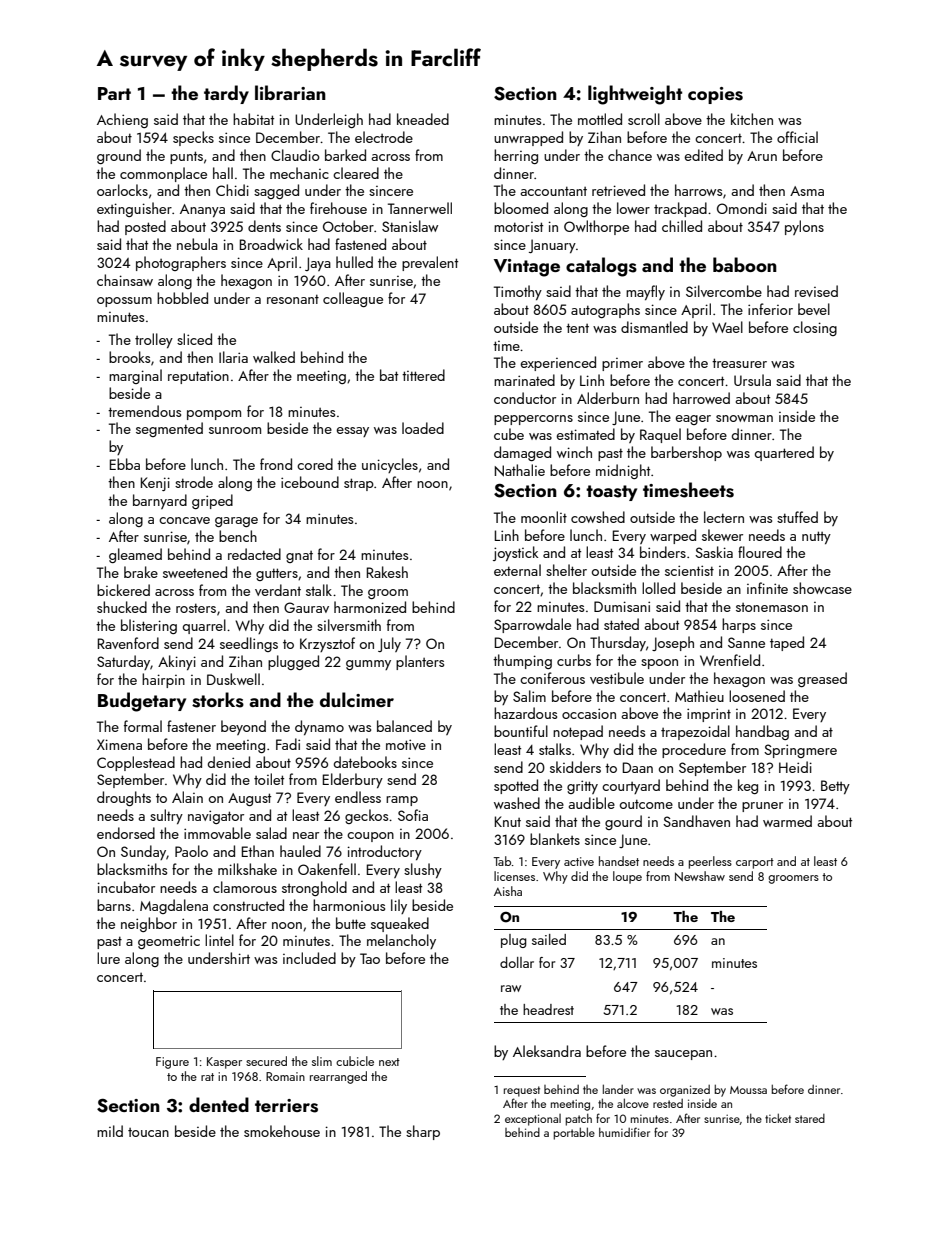  Describe the element at coordinates (814, 309) in the document. I see `bevel` at that location.
